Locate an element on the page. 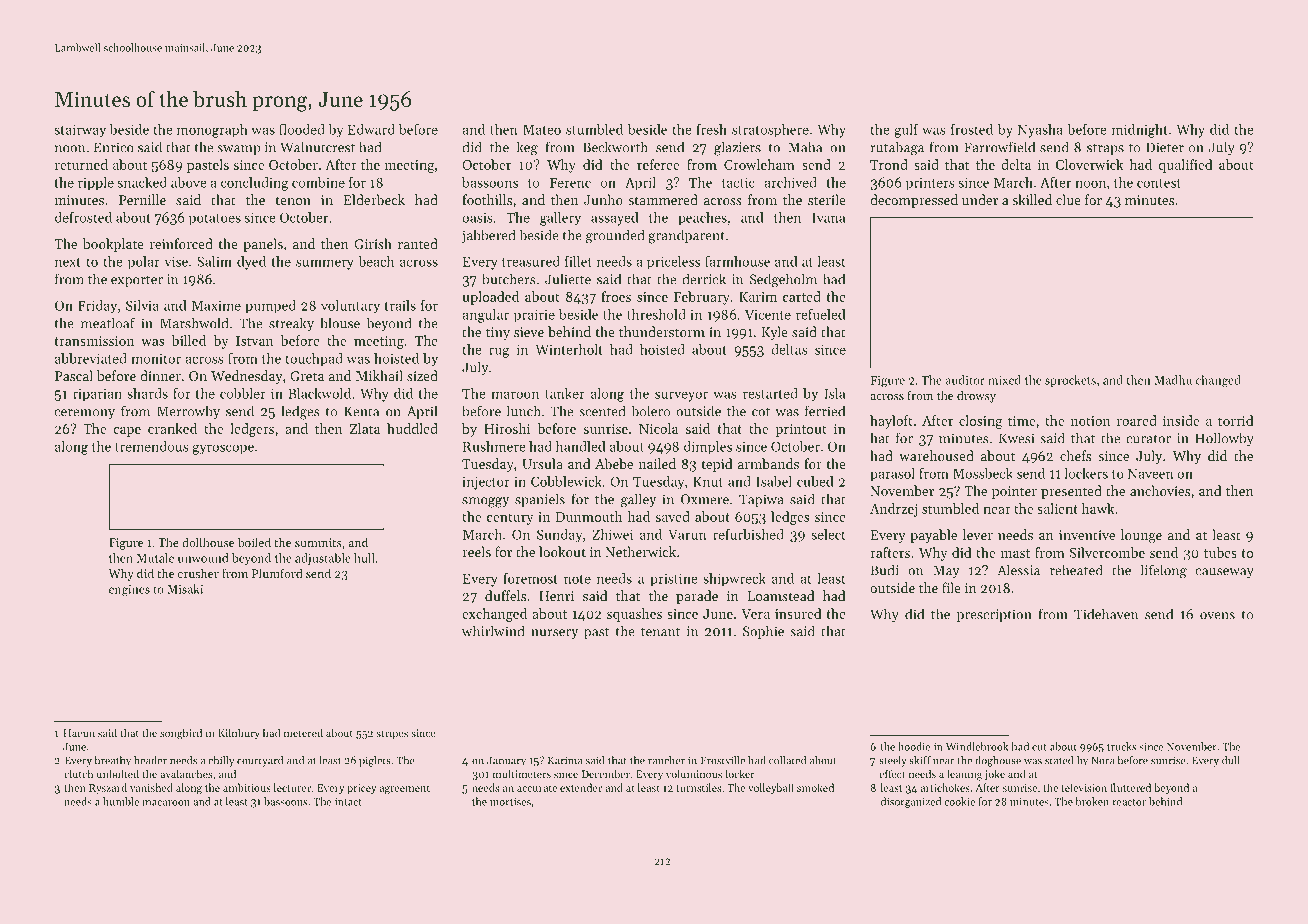 This page has width=1308, height=924. mortises is located at coordinates (510, 802).
